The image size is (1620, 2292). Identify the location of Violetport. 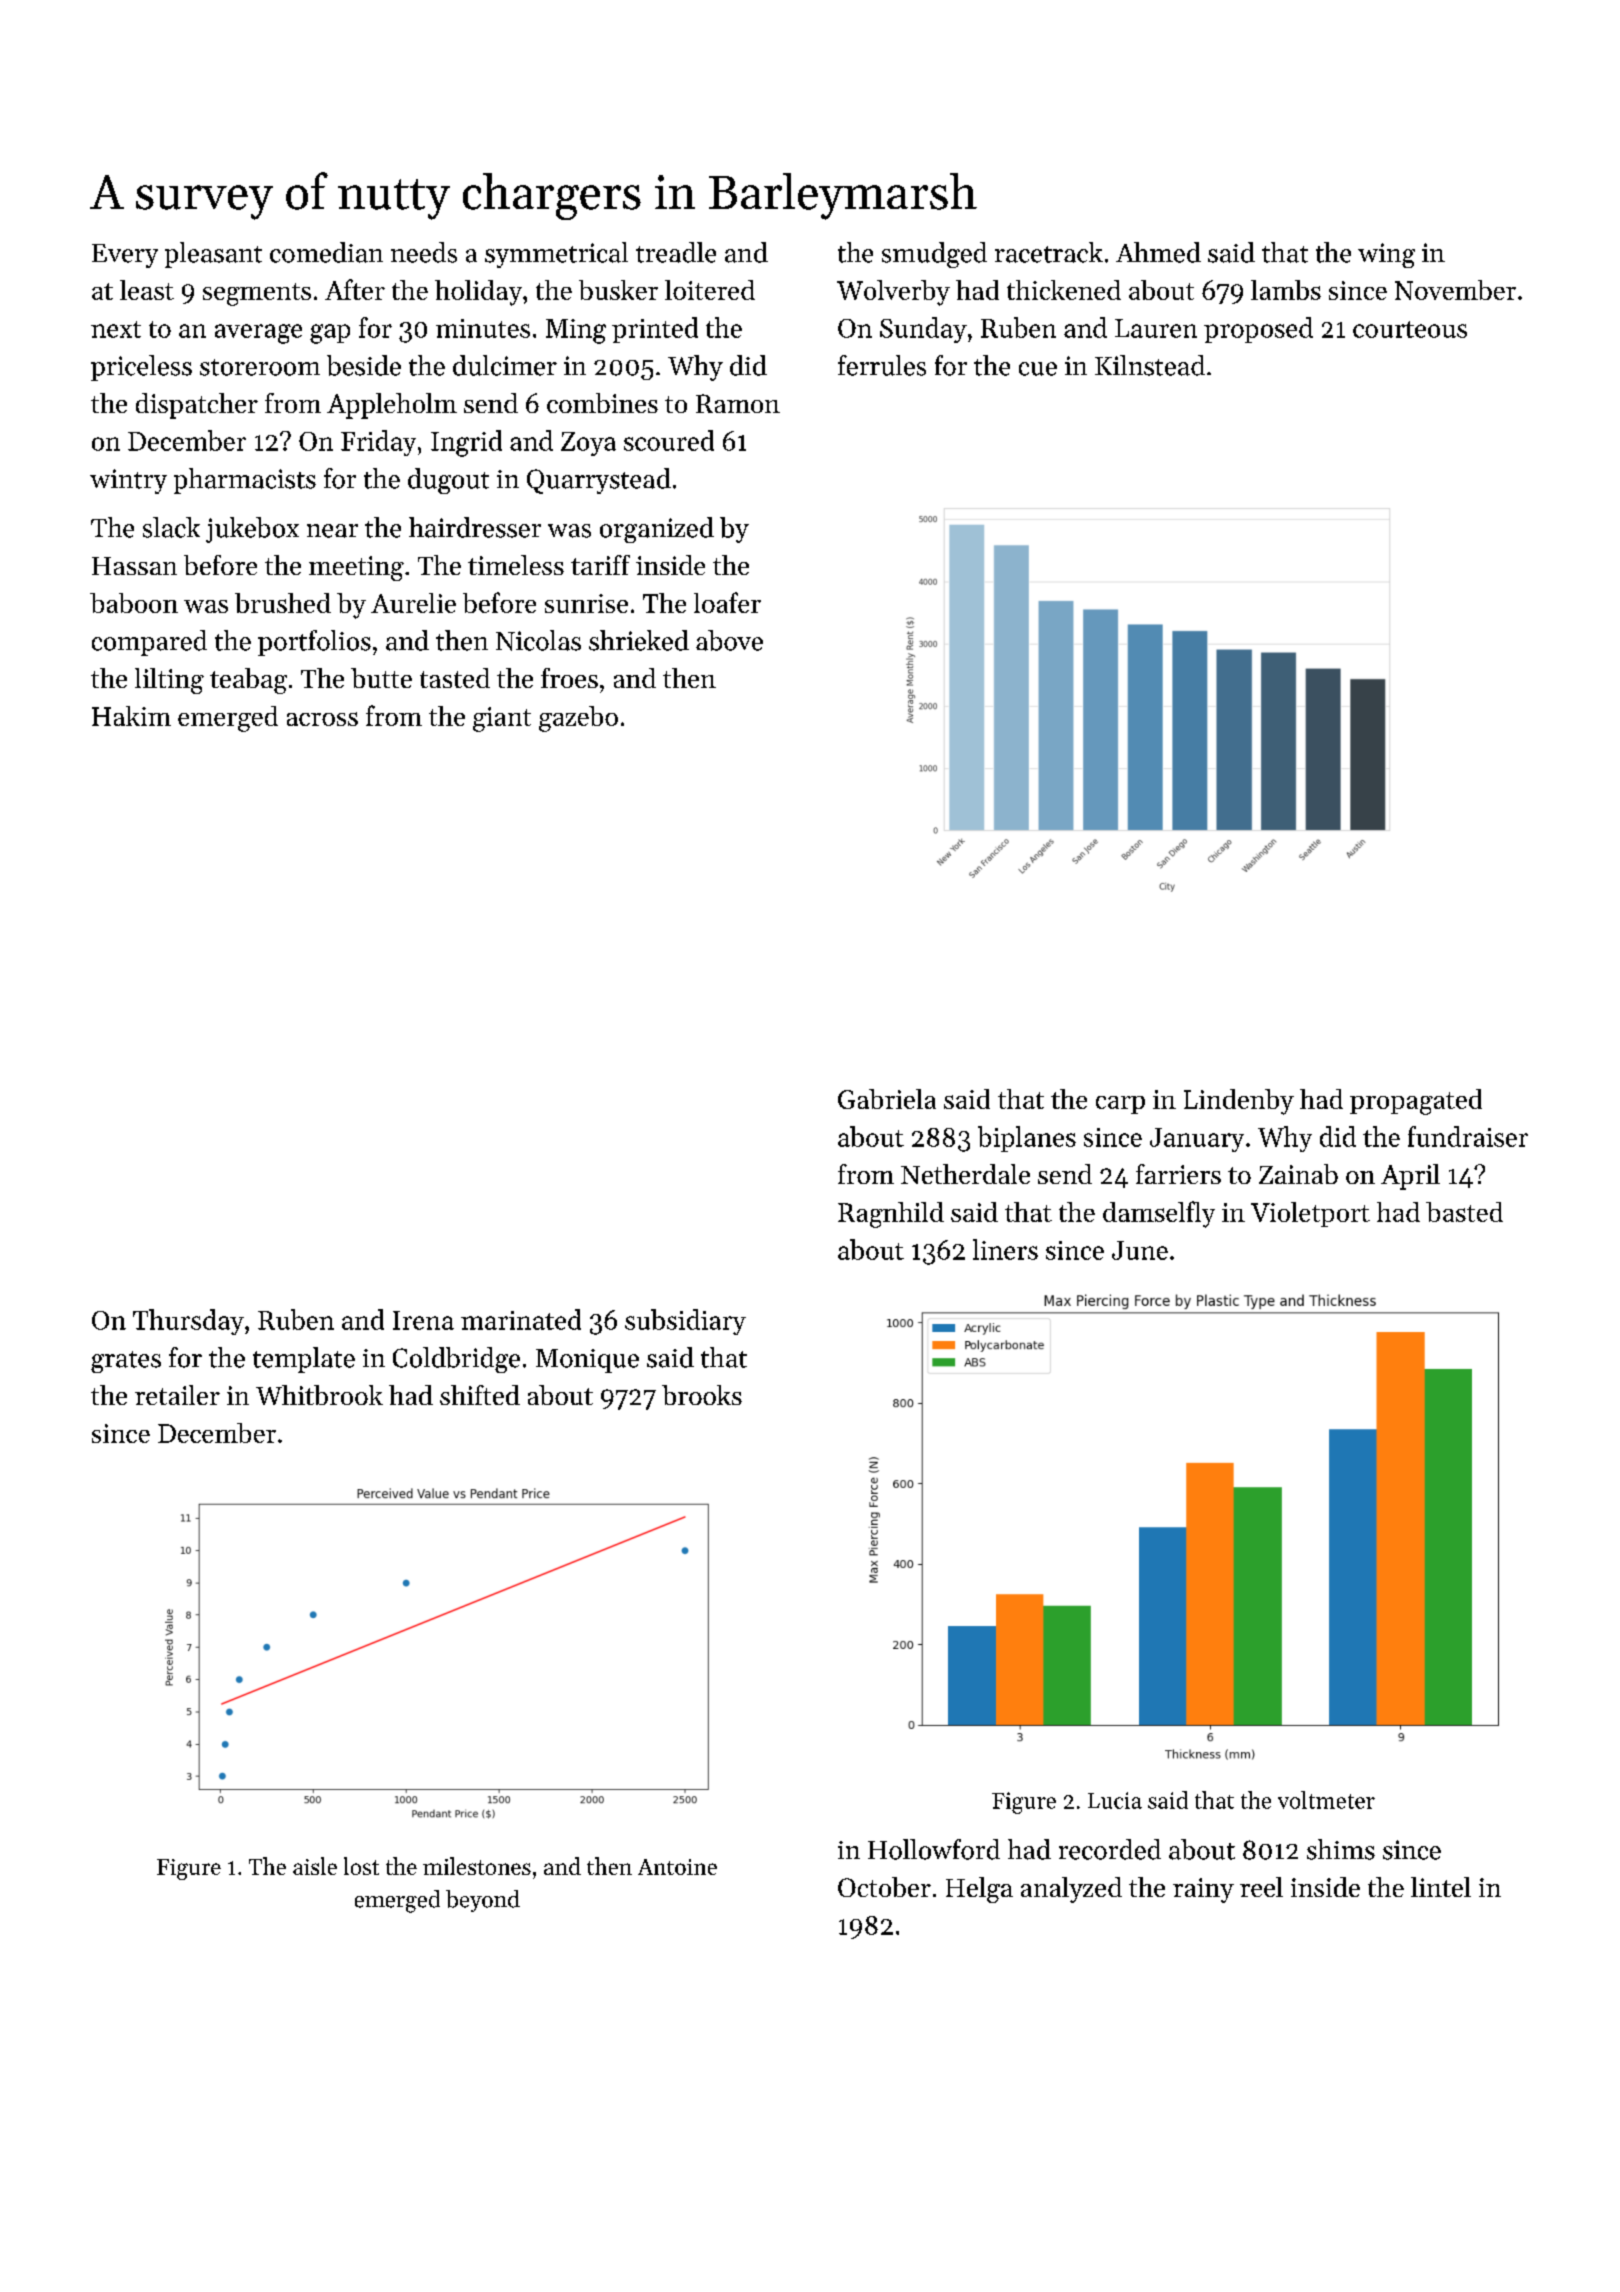
(1310, 1214).
